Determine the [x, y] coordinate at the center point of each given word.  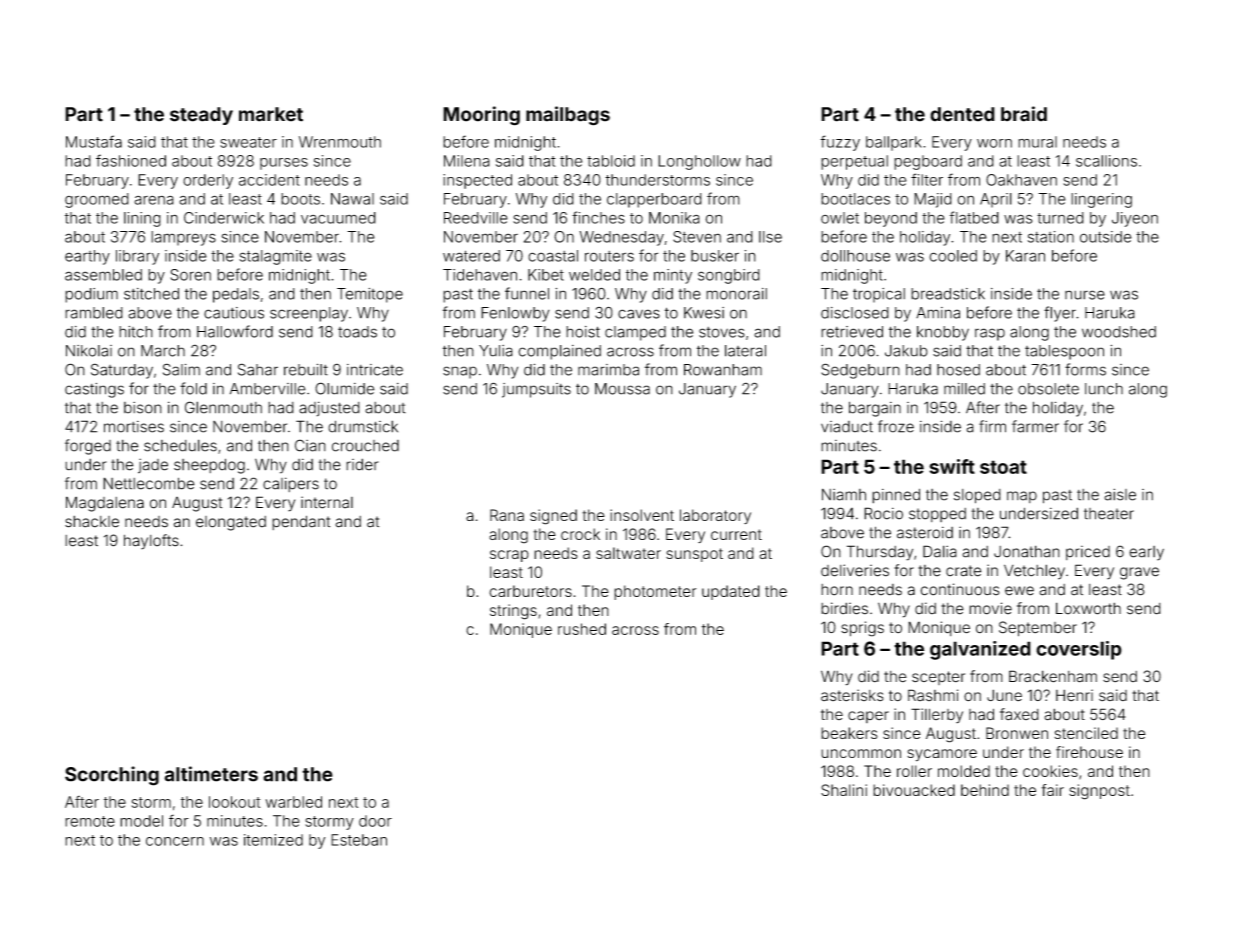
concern [175, 841]
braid [1024, 114]
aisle [1120, 494]
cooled [953, 256]
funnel [527, 293]
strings [513, 612]
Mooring [481, 116]
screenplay [309, 314]
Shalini [844, 790]
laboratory [715, 516]
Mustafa [94, 141]
